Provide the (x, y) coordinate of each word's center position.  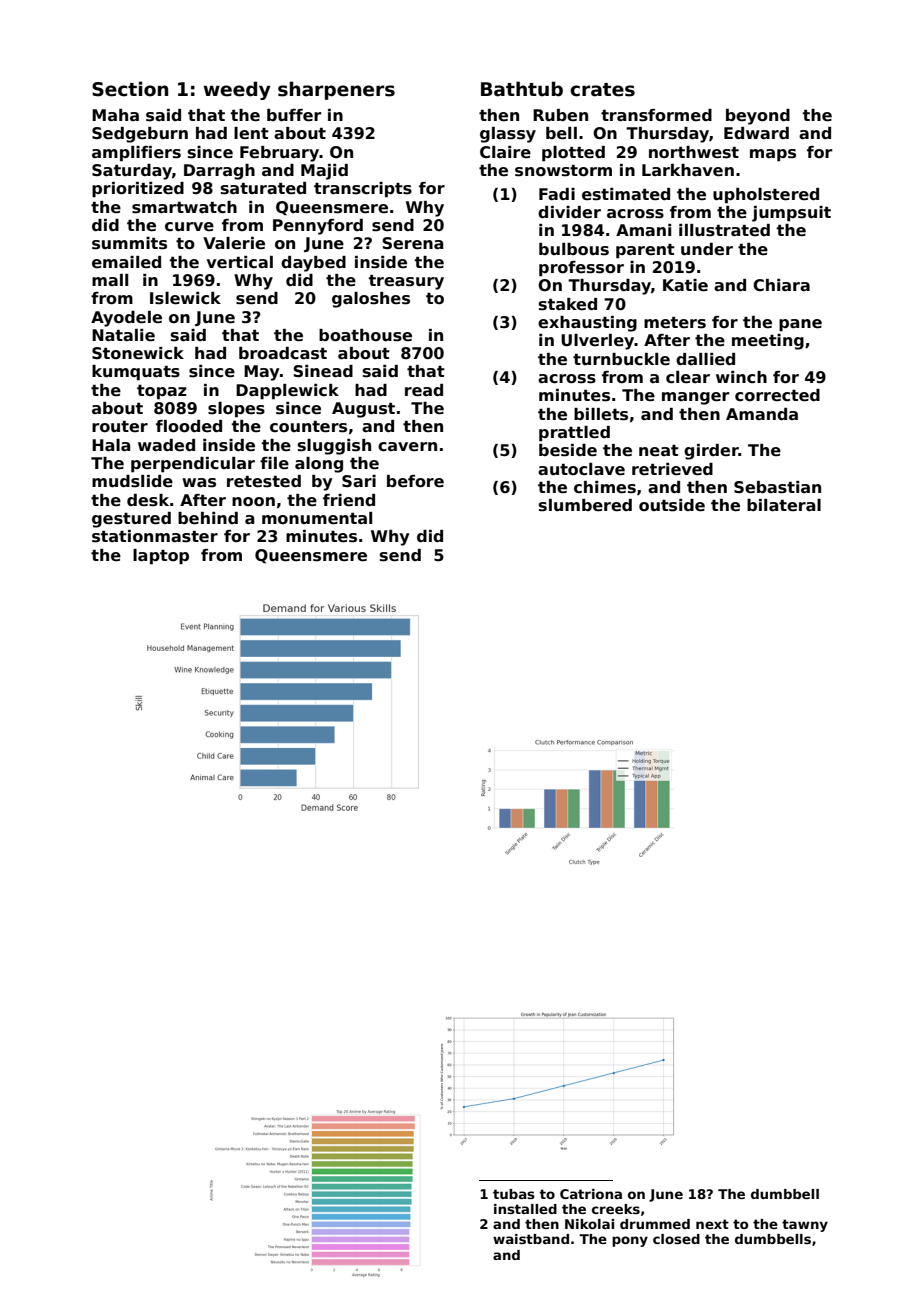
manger (695, 398)
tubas (514, 1194)
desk (148, 500)
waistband (531, 1239)
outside (672, 505)
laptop (161, 557)
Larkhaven (688, 170)
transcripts (363, 190)
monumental (317, 518)
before (415, 481)
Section (130, 89)
